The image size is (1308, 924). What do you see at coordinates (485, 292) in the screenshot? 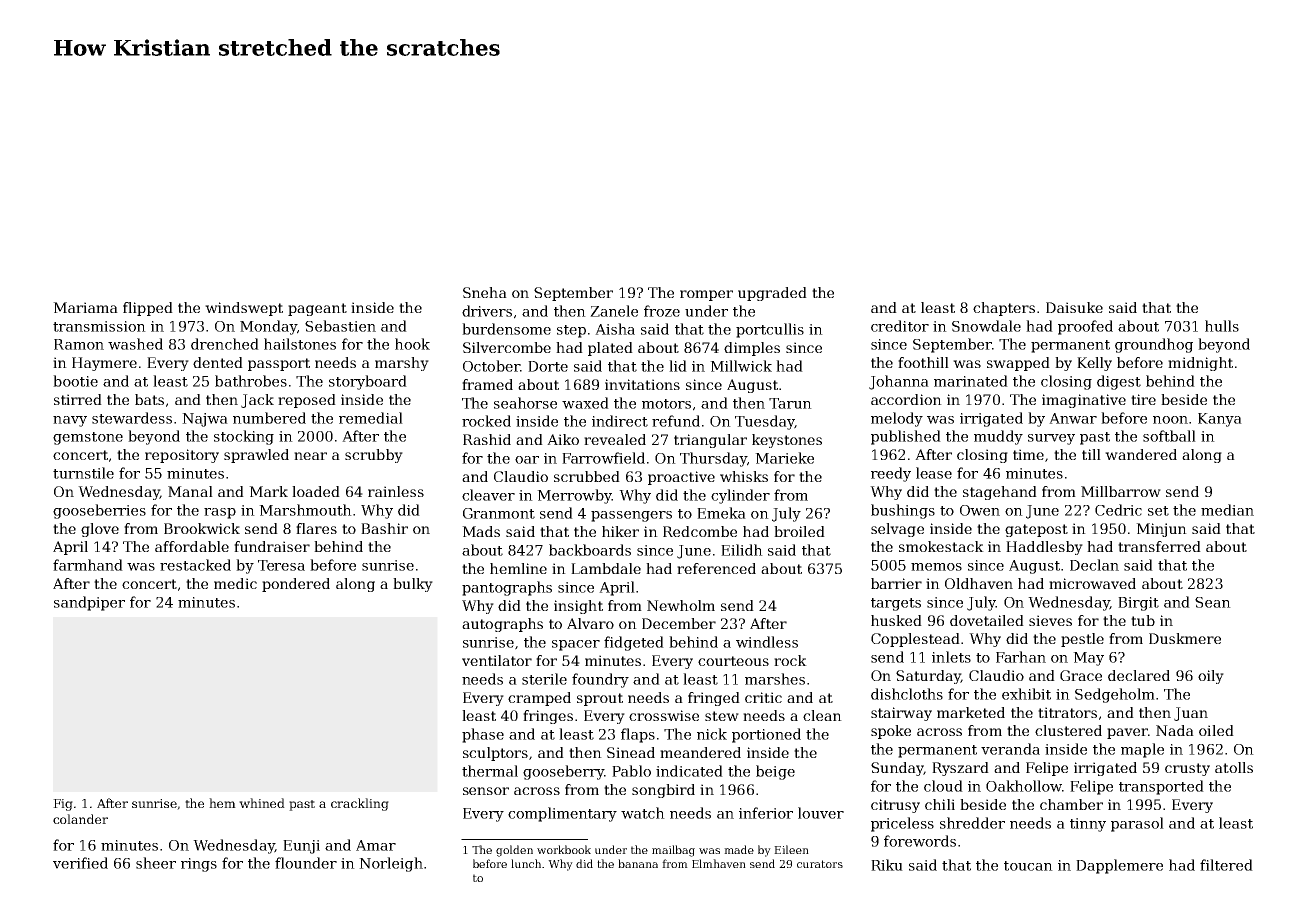
I see `Sneha` at bounding box center [485, 292].
